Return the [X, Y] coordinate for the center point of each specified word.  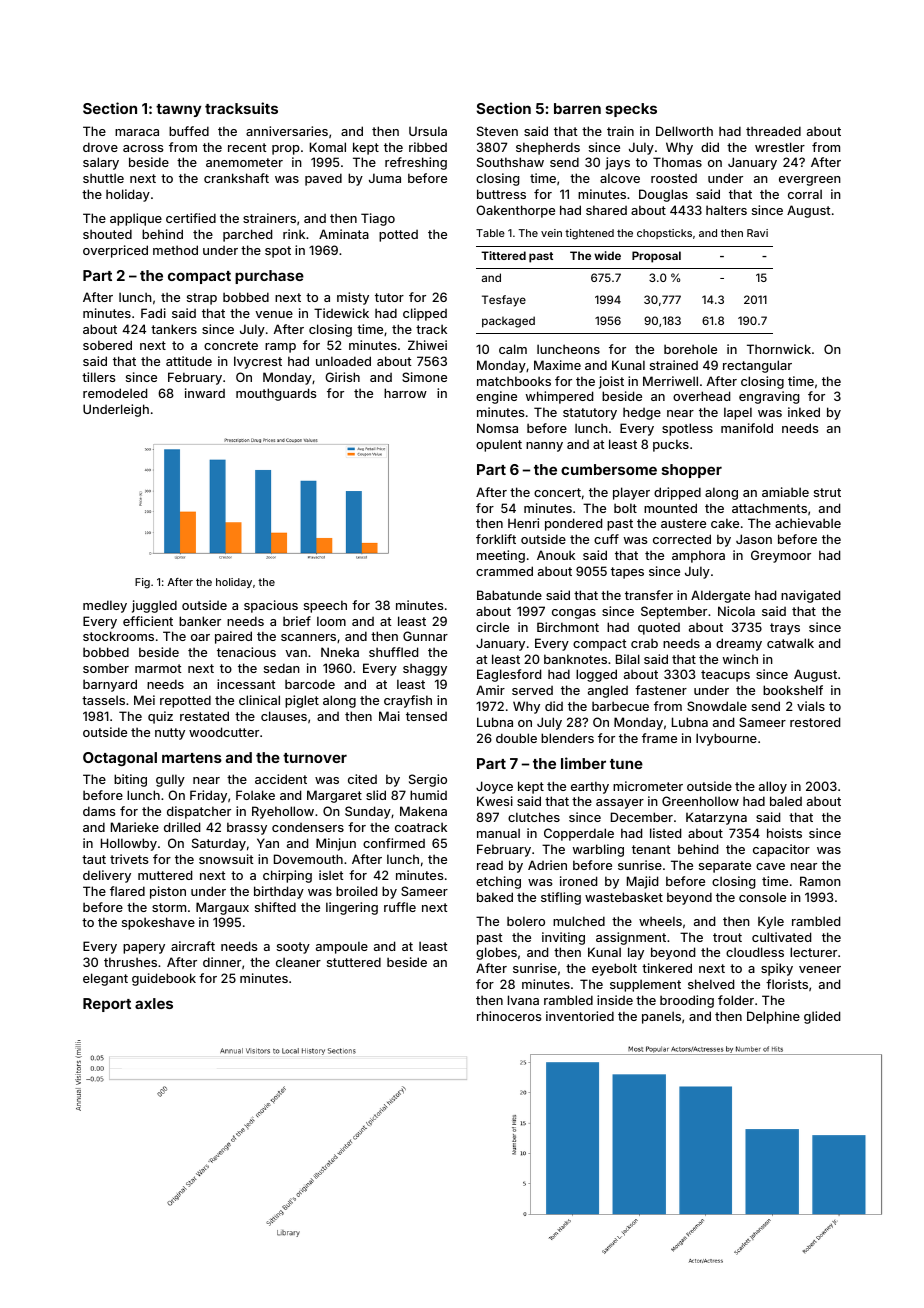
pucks [671, 445]
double [516, 738]
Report [107, 1005]
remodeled [115, 393]
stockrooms [118, 636]
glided [822, 1017]
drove [100, 147]
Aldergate [720, 596]
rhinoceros [509, 1016]
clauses [284, 716]
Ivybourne [726, 739]
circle [492, 627]
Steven [497, 131]
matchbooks [514, 381]
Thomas [677, 162]
